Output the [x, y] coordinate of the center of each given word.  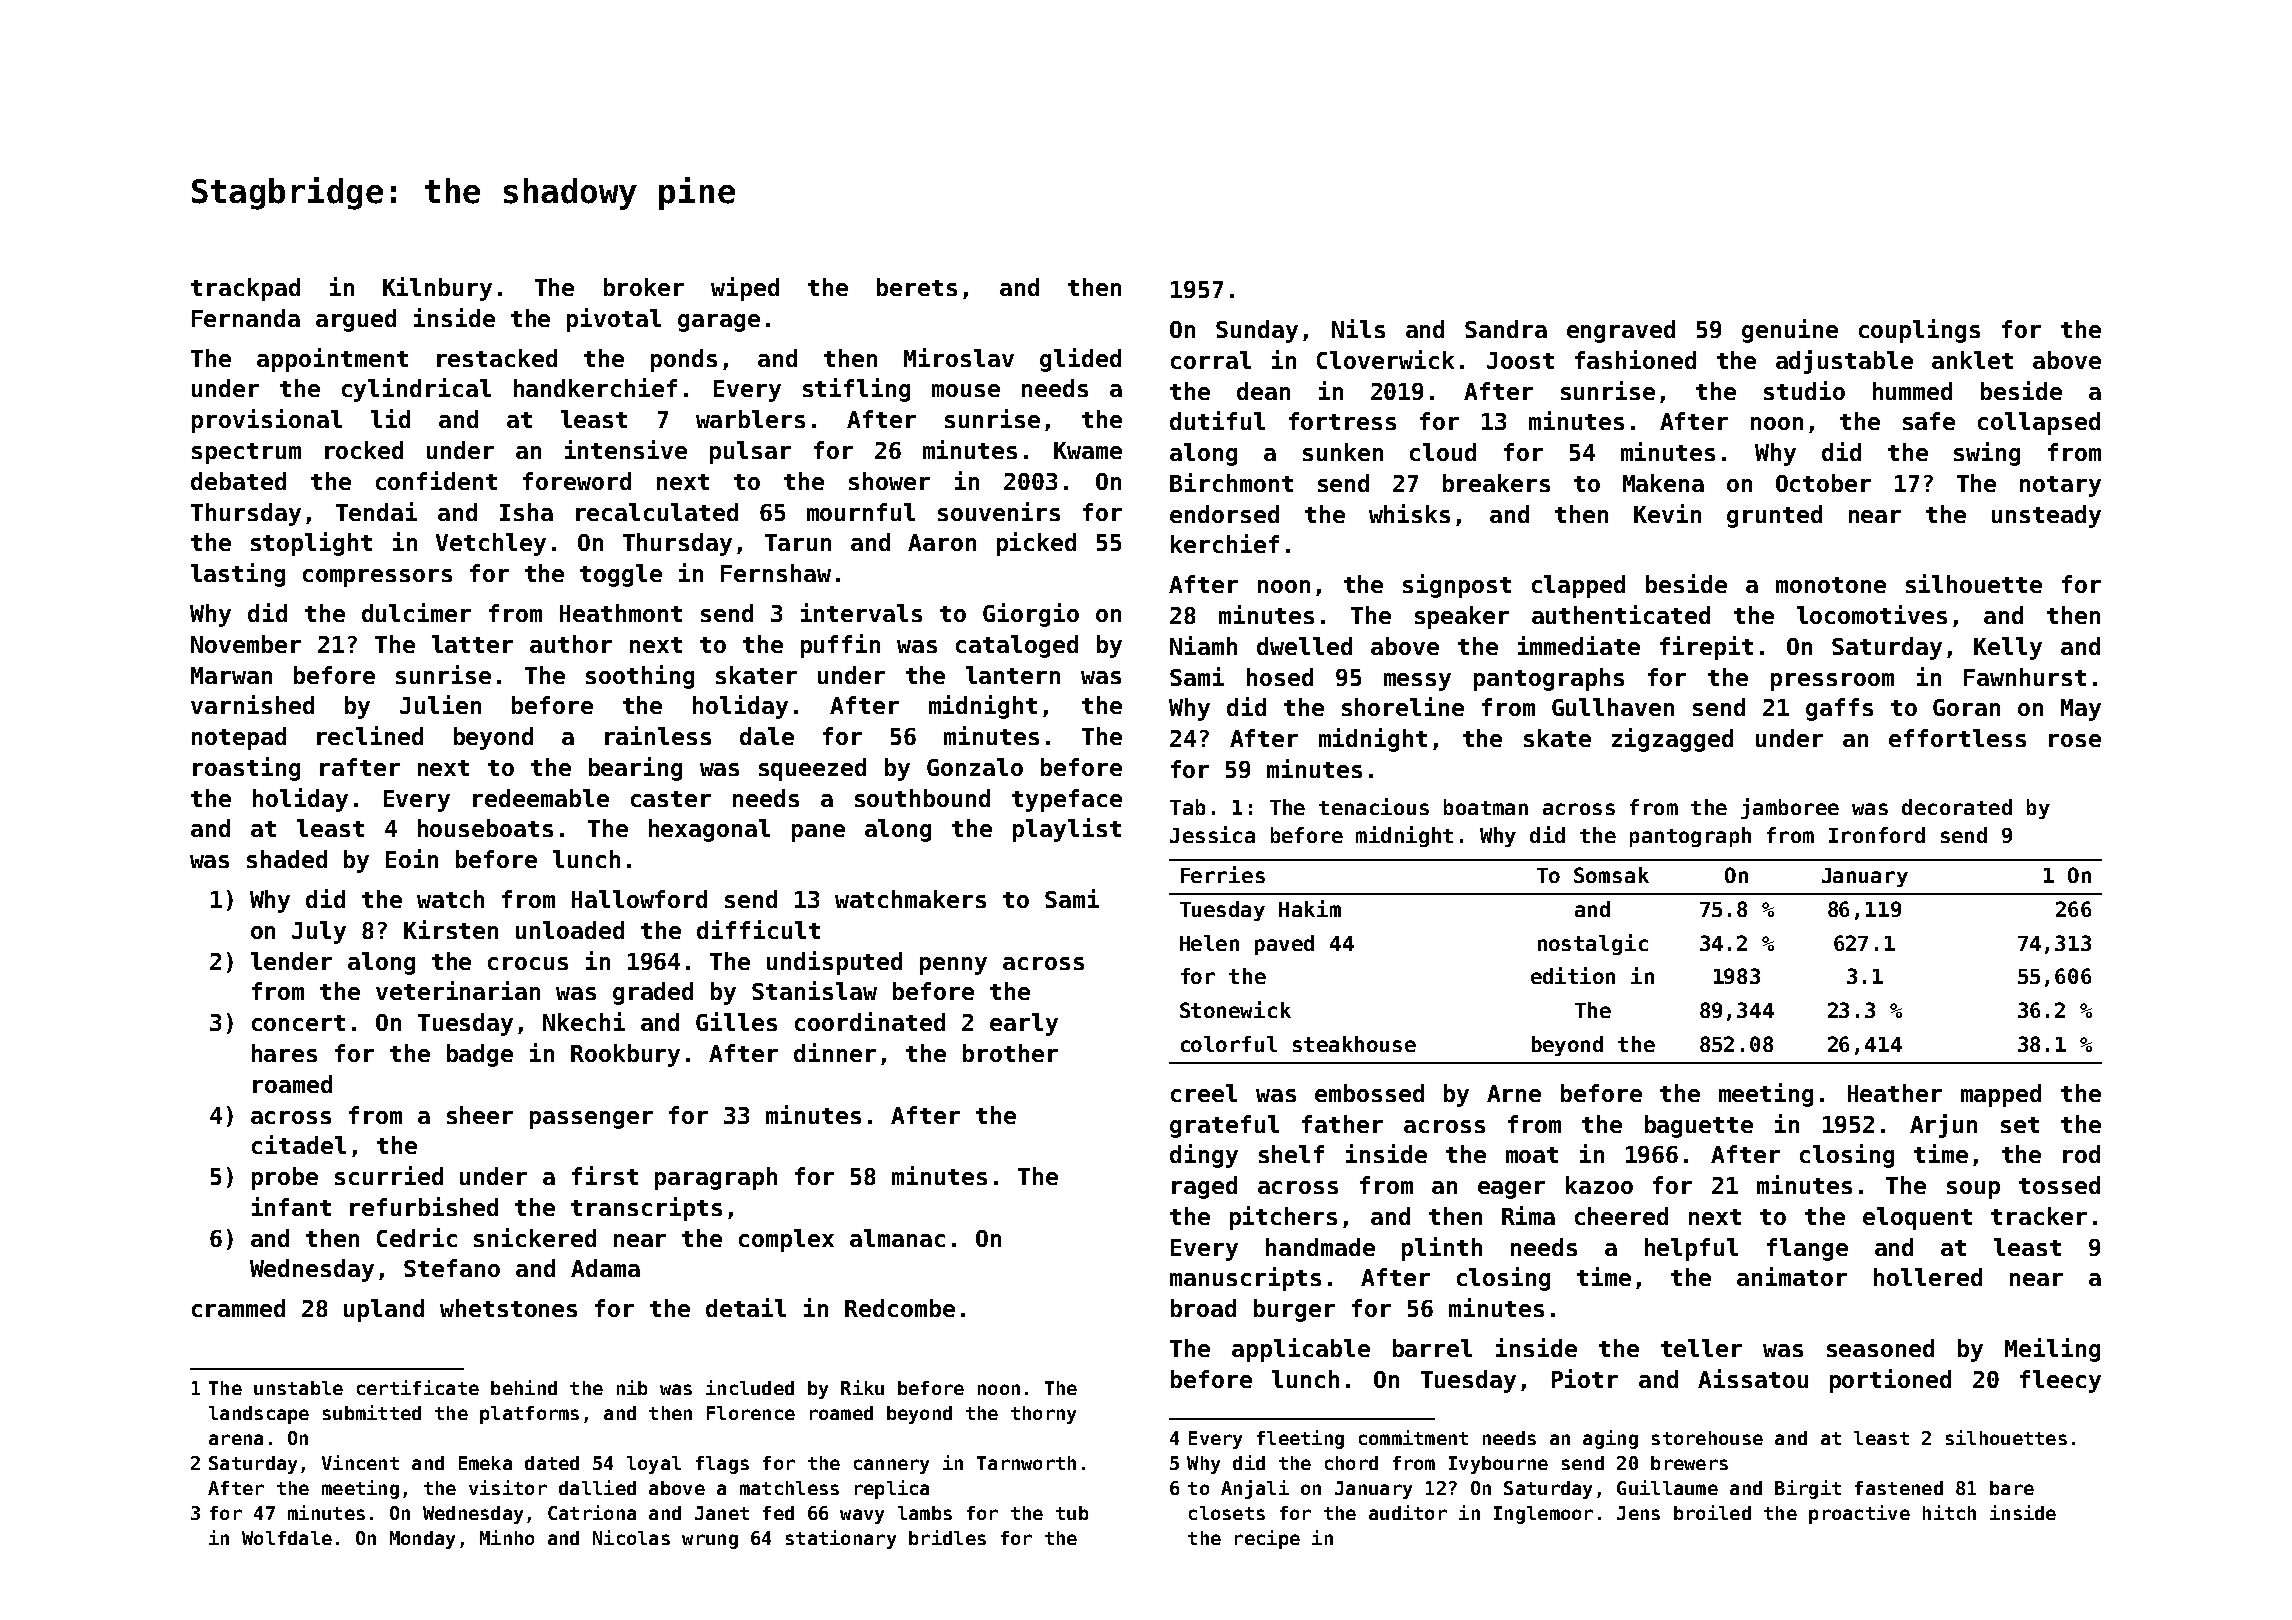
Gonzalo [975, 767]
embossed [1369, 1093]
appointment [332, 360]
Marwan [231, 675]
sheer [480, 1115]
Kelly [2008, 648]
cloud [1443, 452]
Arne [1514, 1093]
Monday [422, 1540]
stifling [856, 390]
